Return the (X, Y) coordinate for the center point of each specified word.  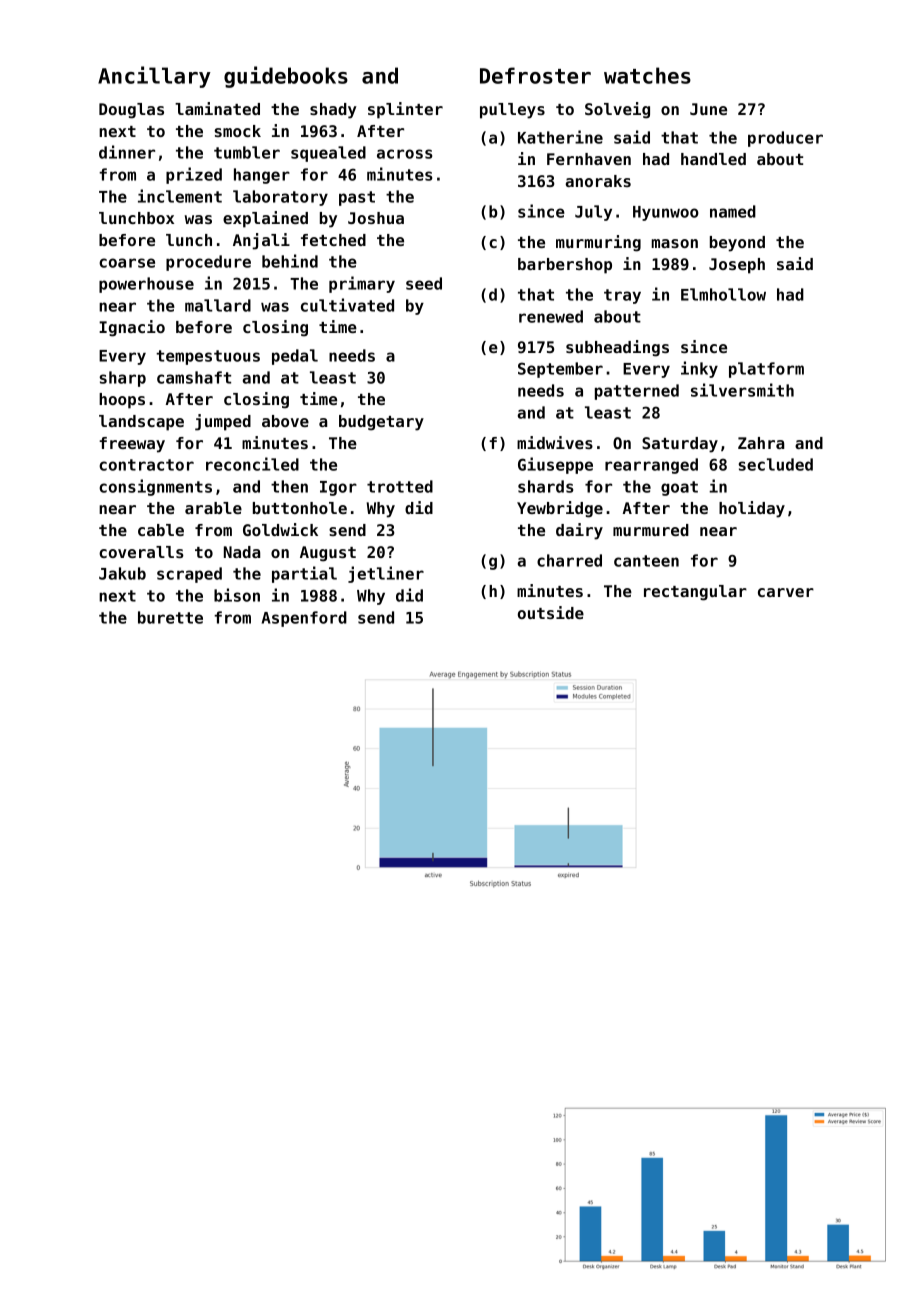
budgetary (381, 423)
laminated (217, 108)
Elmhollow (723, 294)
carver (786, 592)
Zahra (761, 443)
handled (713, 159)
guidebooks (286, 77)
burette (170, 617)
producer (785, 139)
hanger (262, 176)
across (404, 154)
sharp (122, 379)
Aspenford (304, 619)
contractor (146, 465)
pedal (295, 357)
